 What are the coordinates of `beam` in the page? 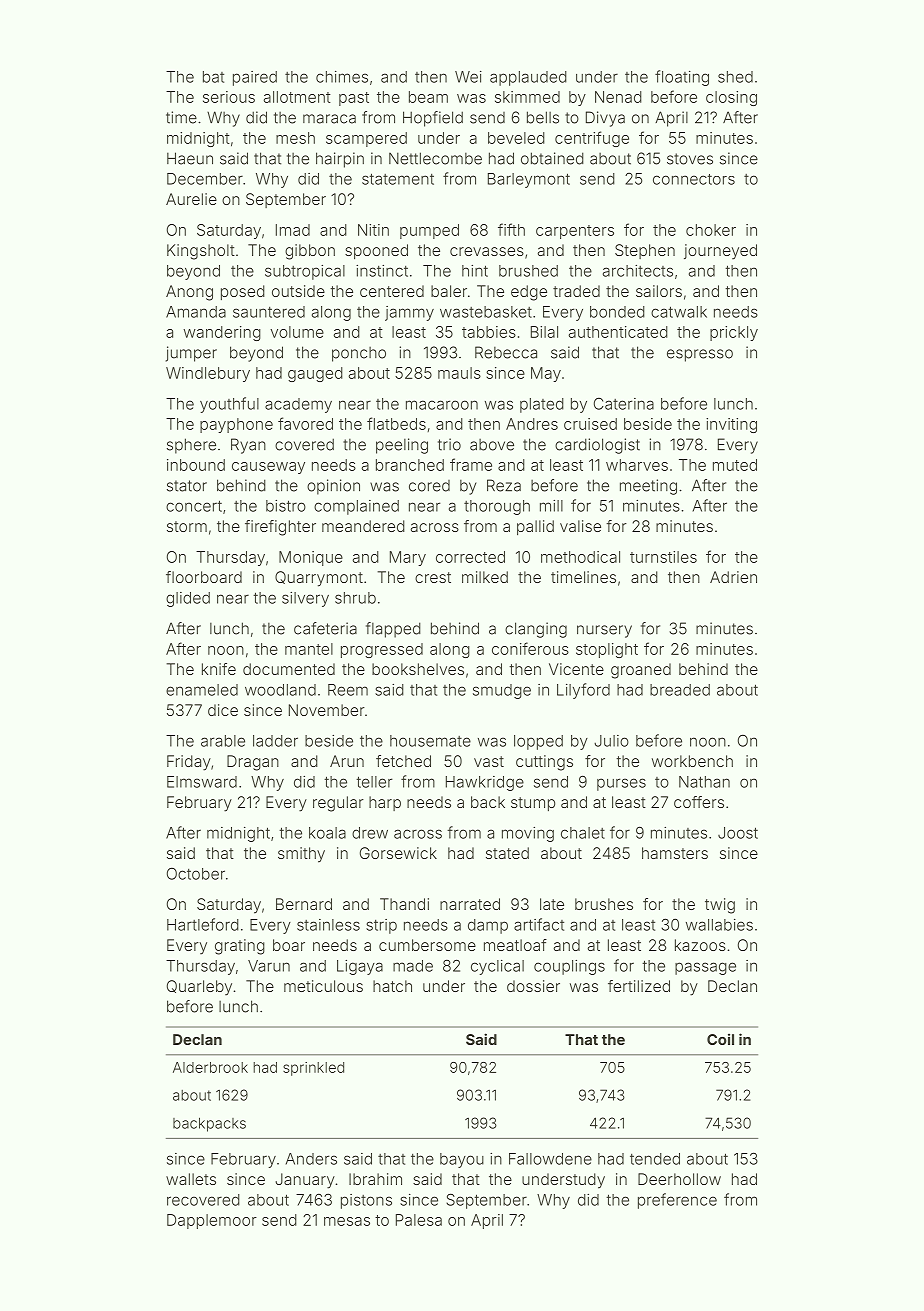 It's located at (428, 97).
